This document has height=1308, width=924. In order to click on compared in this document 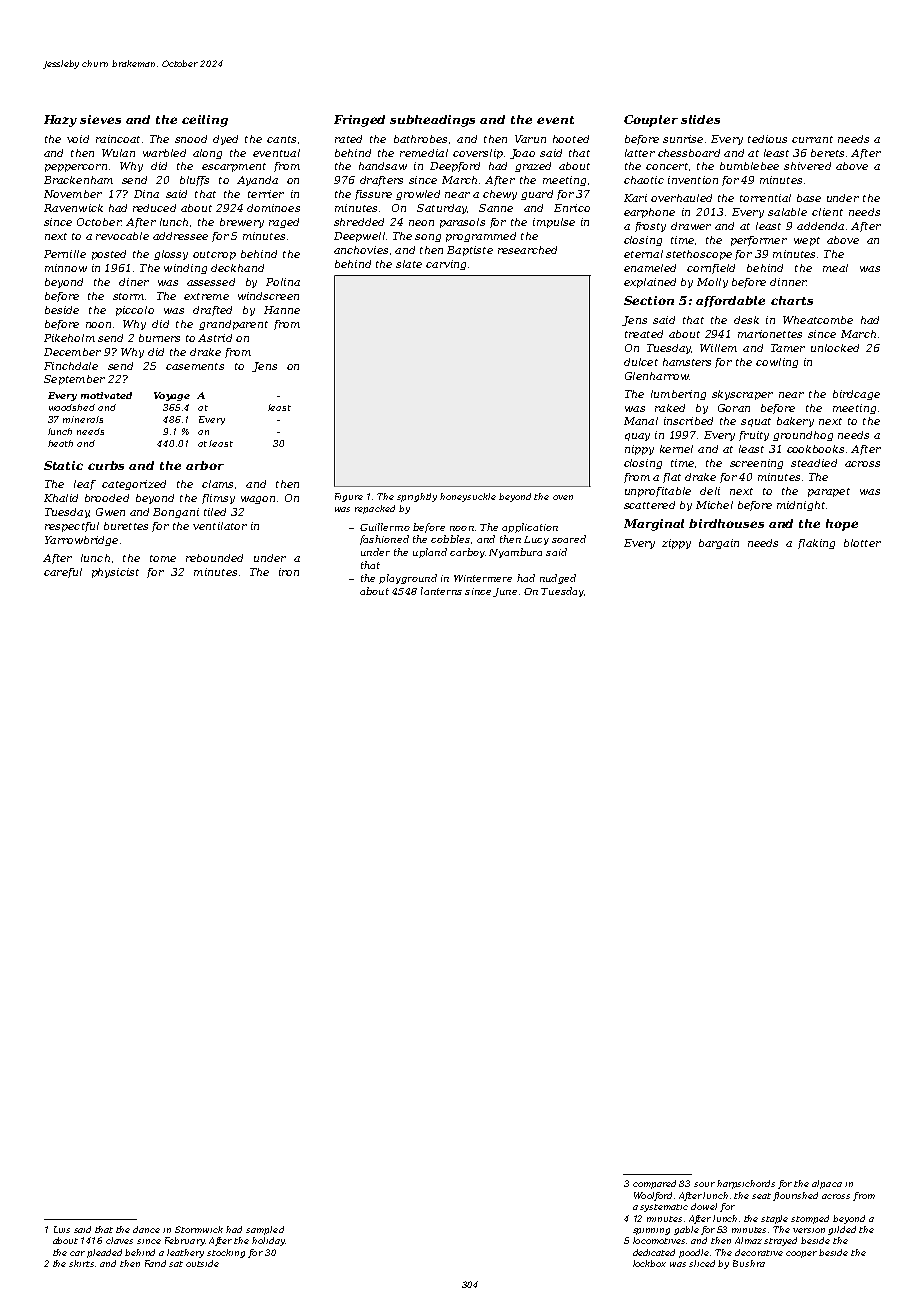, I will do `click(654, 1184)`.
